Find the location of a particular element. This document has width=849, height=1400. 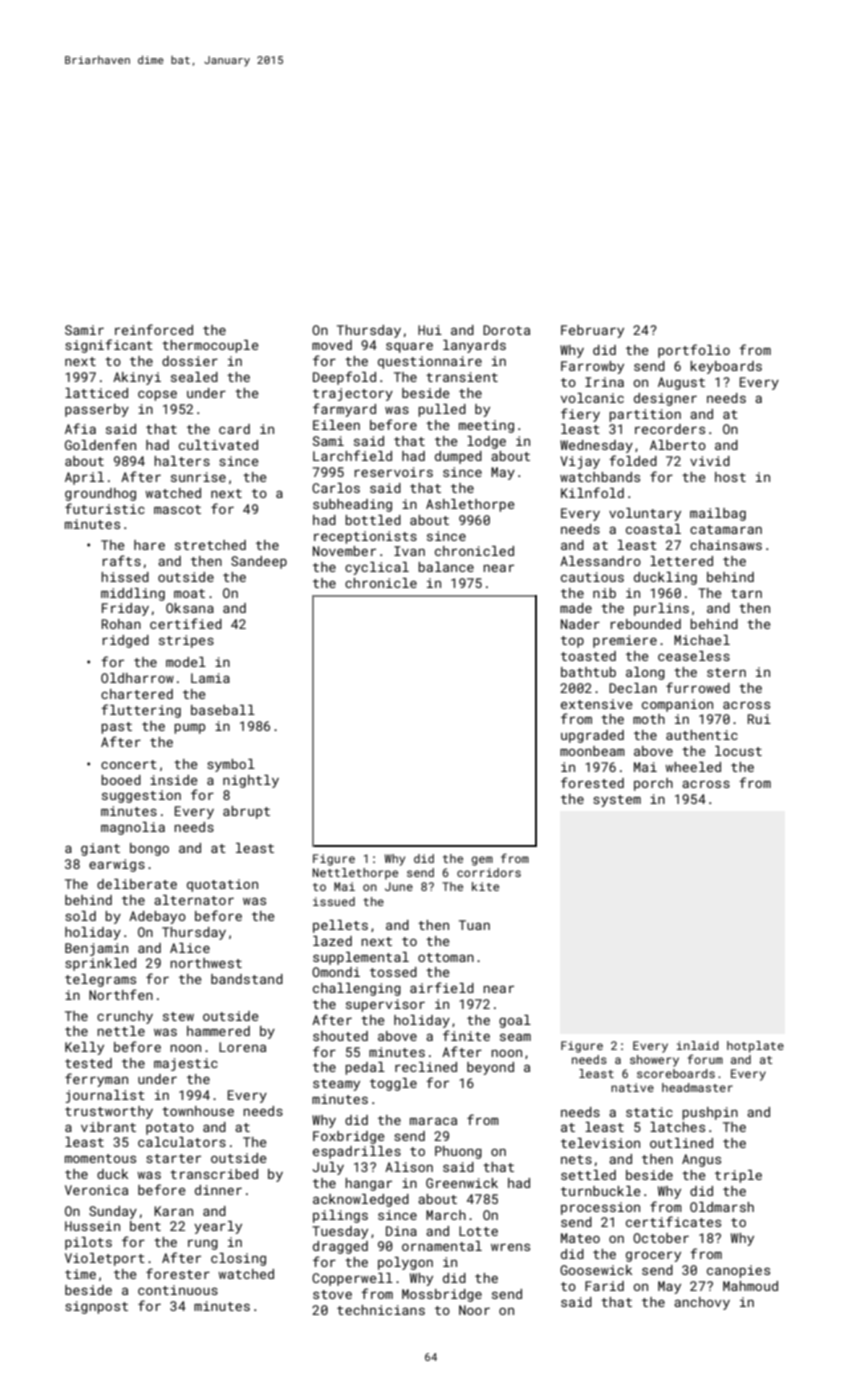

card is located at coordinates (234, 429).
